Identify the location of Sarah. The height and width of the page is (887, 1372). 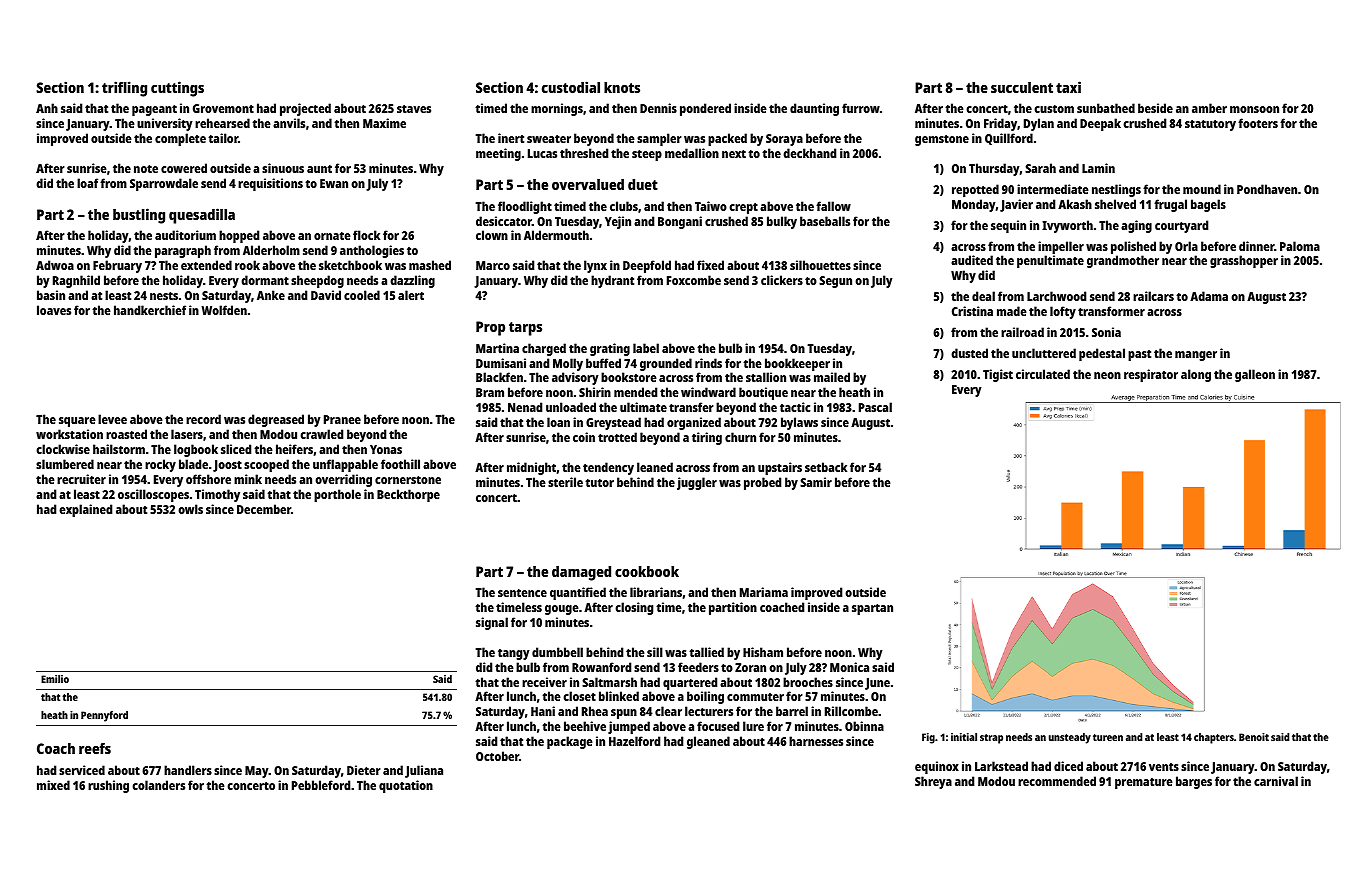
(1040, 168).
